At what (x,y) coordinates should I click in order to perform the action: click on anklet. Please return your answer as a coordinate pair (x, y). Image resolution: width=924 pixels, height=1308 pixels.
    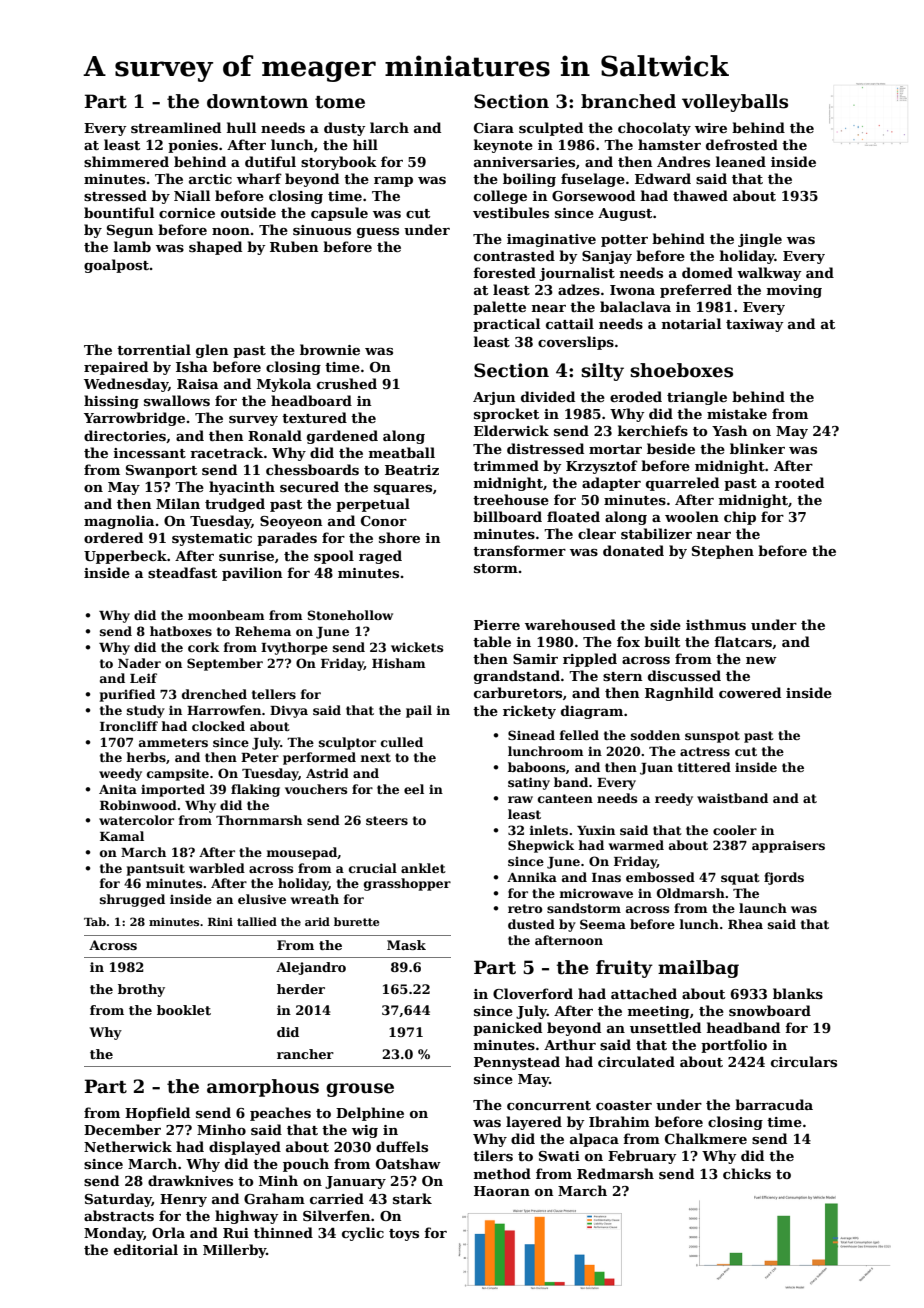
    Looking at the image, I should click on (423, 868).
